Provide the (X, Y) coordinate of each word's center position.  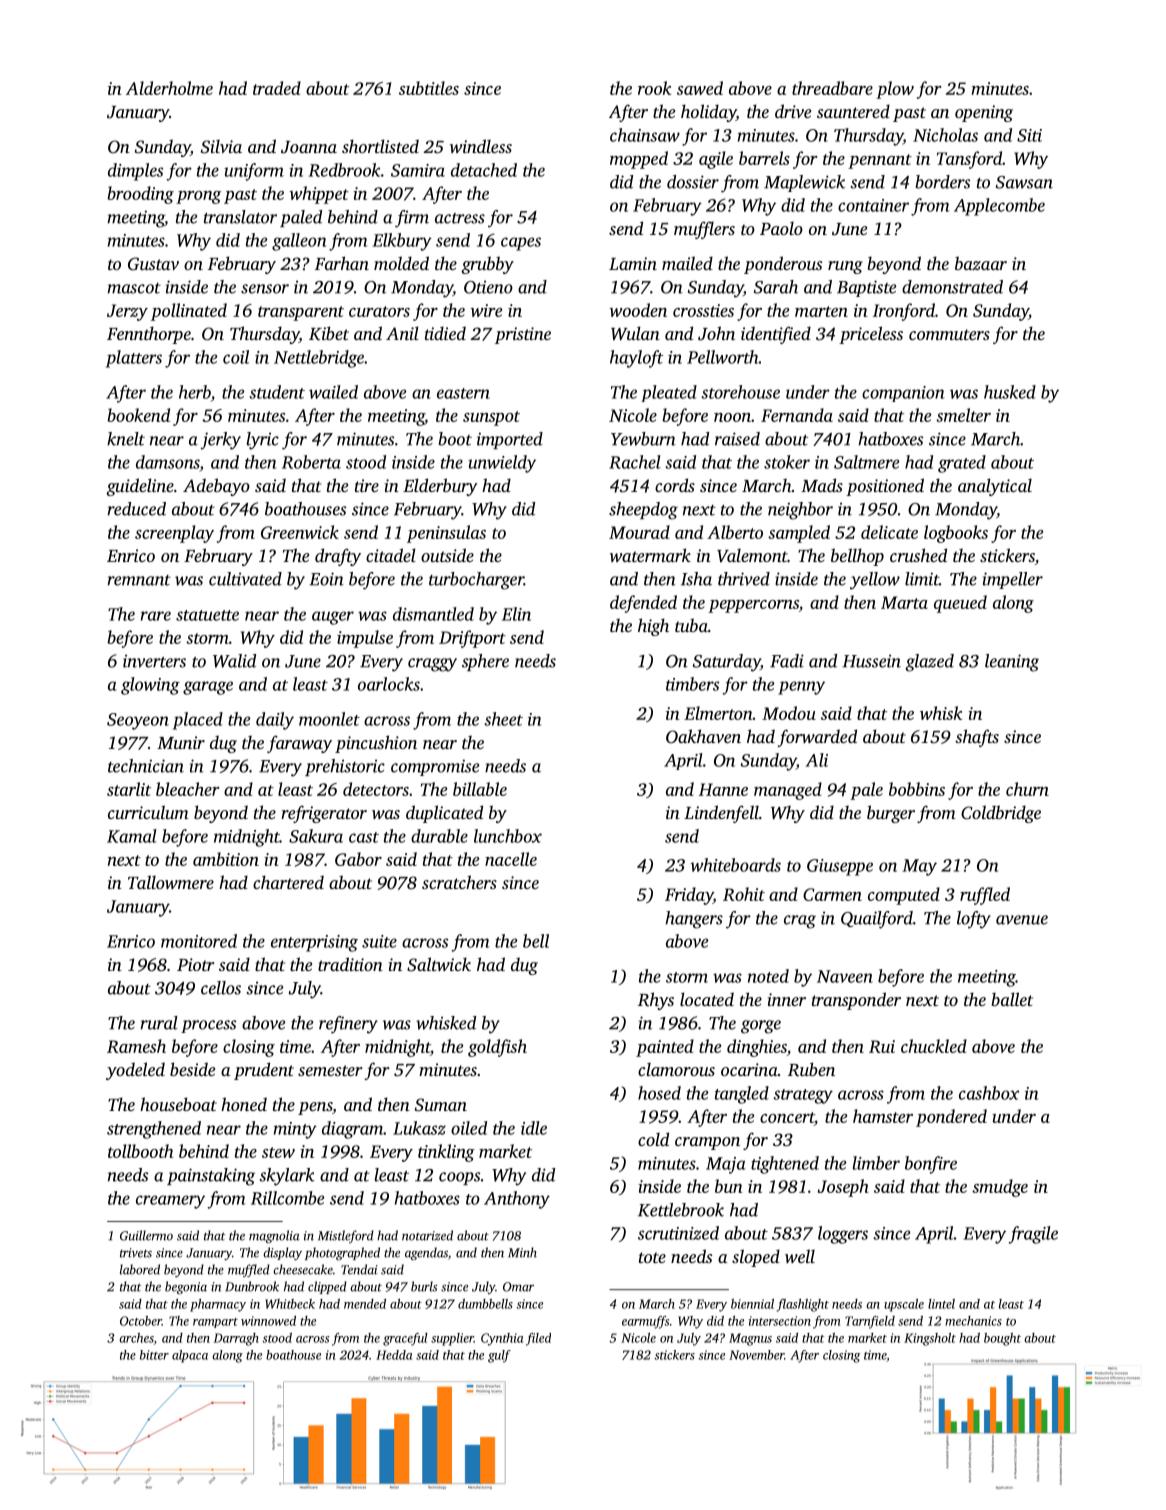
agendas (426, 1253)
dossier (693, 182)
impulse (365, 639)
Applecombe (999, 207)
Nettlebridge (319, 359)
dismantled (433, 614)
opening (984, 113)
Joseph (843, 1188)
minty (295, 1130)
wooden (638, 310)
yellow (875, 581)
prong (198, 197)
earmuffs (645, 1322)
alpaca (190, 1356)
